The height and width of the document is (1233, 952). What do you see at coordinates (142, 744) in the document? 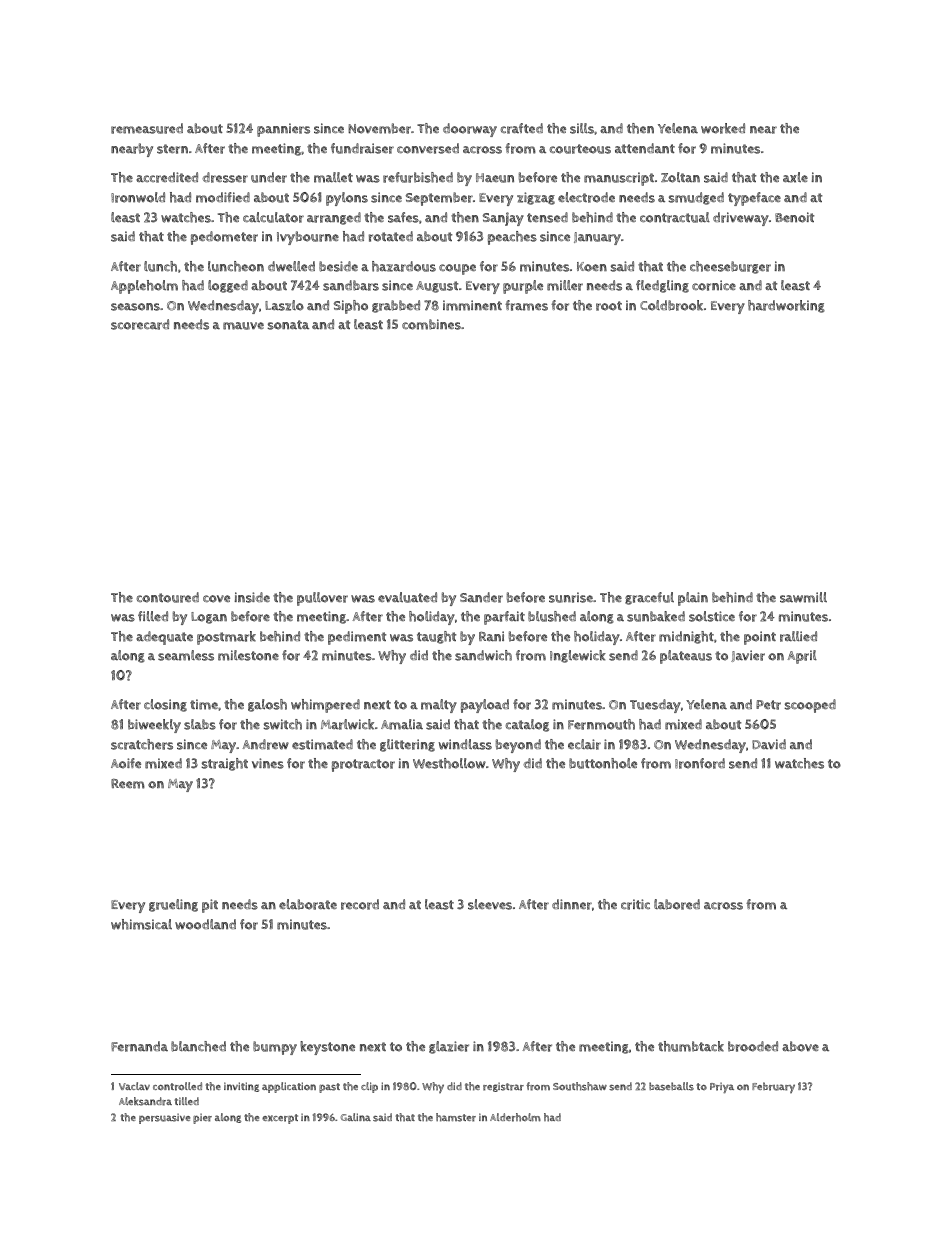
I see `scratchers` at bounding box center [142, 744].
